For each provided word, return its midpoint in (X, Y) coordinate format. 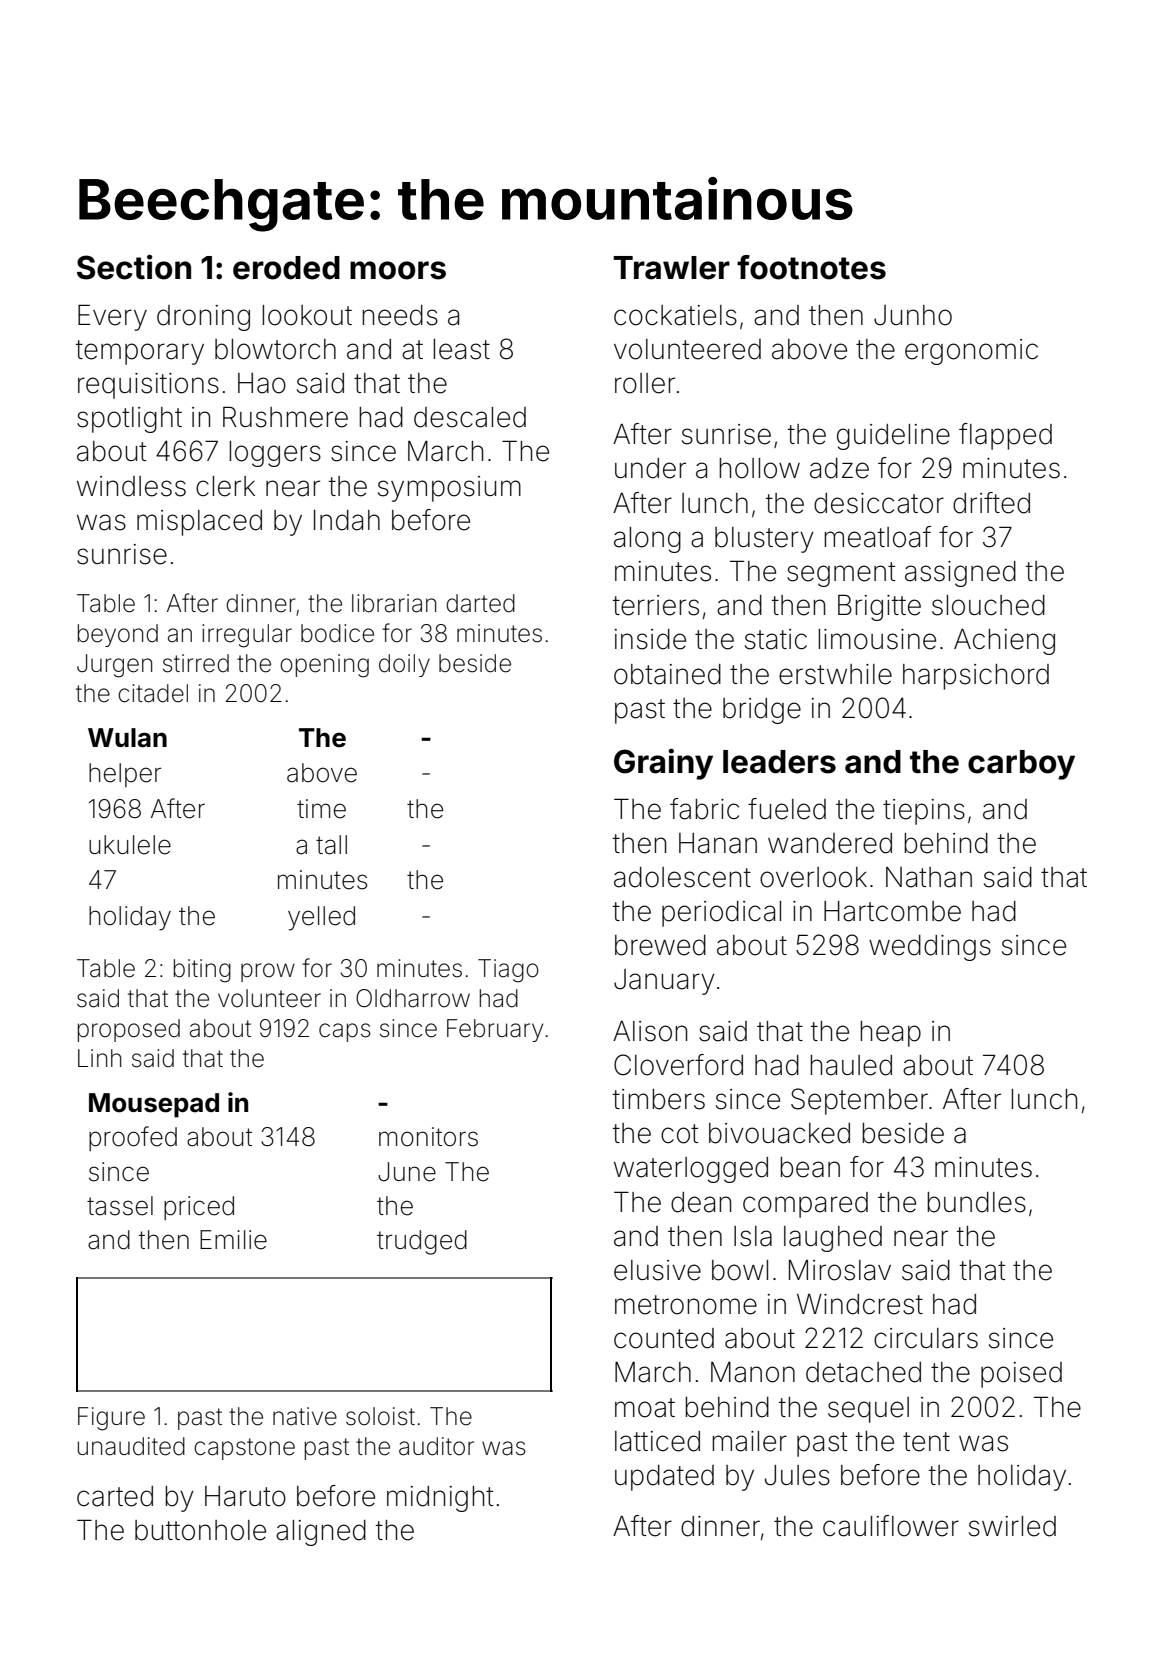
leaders (779, 762)
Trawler (671, 268)
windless (131, 486)
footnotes (811, 267)
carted (115, 1496)
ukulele (130, 845)
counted (664, 1338)
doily (404, 665)
